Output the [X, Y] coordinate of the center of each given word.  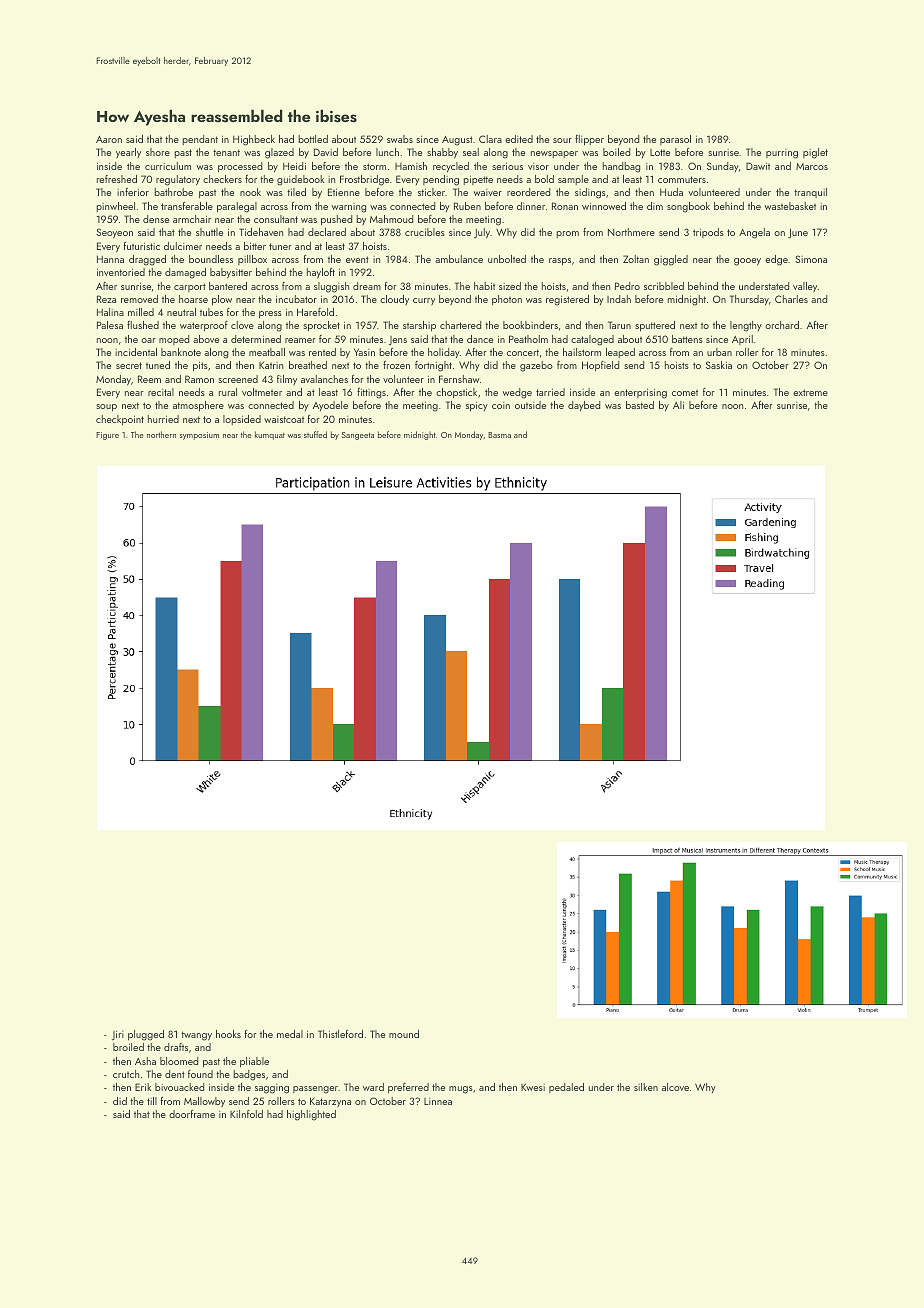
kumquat [270, 435]
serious [507, 166]
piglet [815, 153]
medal [290, 1034]
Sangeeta [358, 436]
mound [404, 1034]
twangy [196, 1036]
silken [646, 1087]
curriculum [168, 166]
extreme [810, 392]
